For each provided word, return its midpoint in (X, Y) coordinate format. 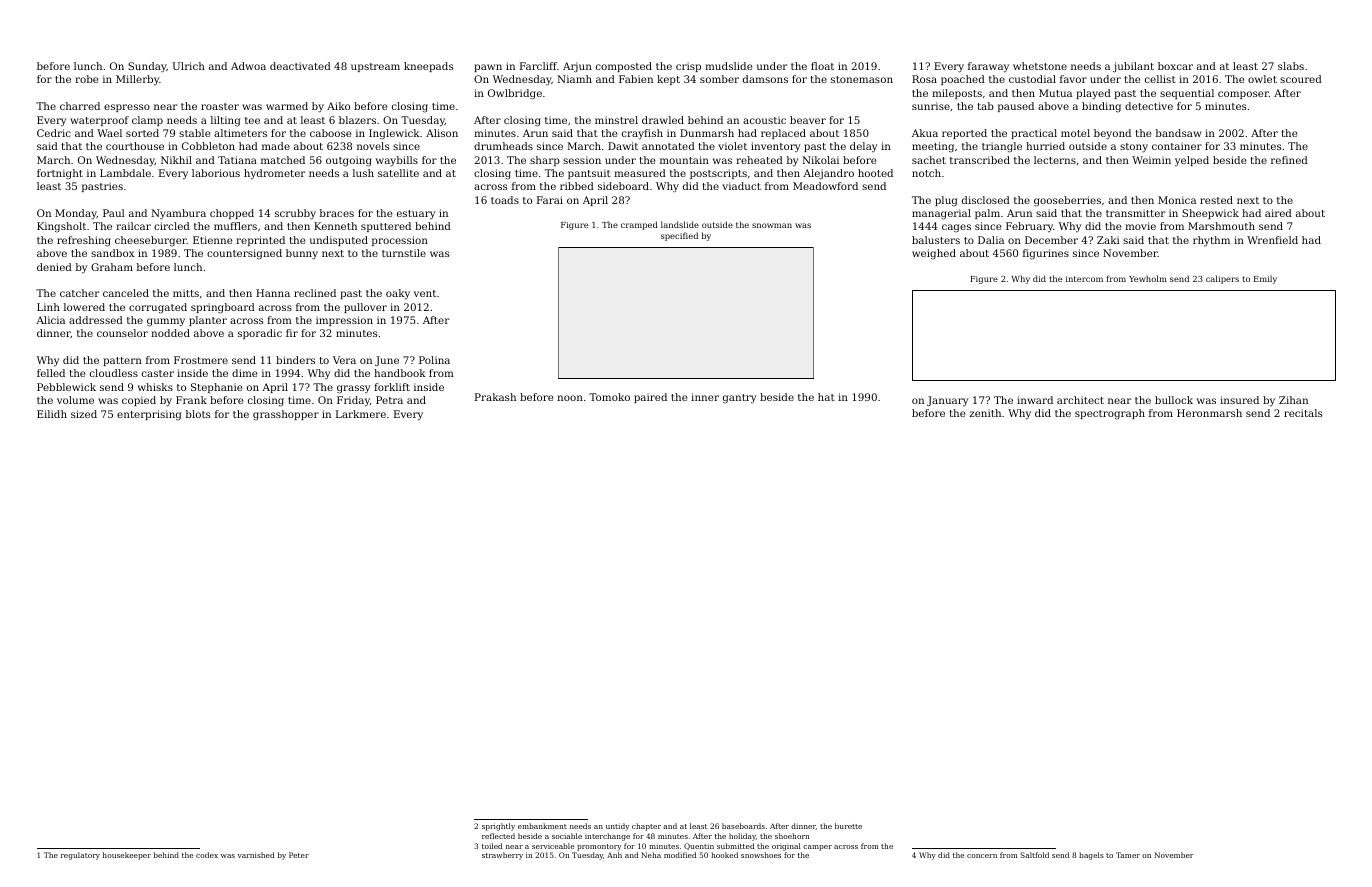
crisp (688, 67)
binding (1101, 107)
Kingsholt (61, 227)
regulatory (80, 856)
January (947, 401)
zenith (985, 413)
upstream (375, 67)
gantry (739, 399)
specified (679, 236)
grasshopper (286, 415)
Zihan (1293, 400)
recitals (1303, 413)
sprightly (498, 827)
